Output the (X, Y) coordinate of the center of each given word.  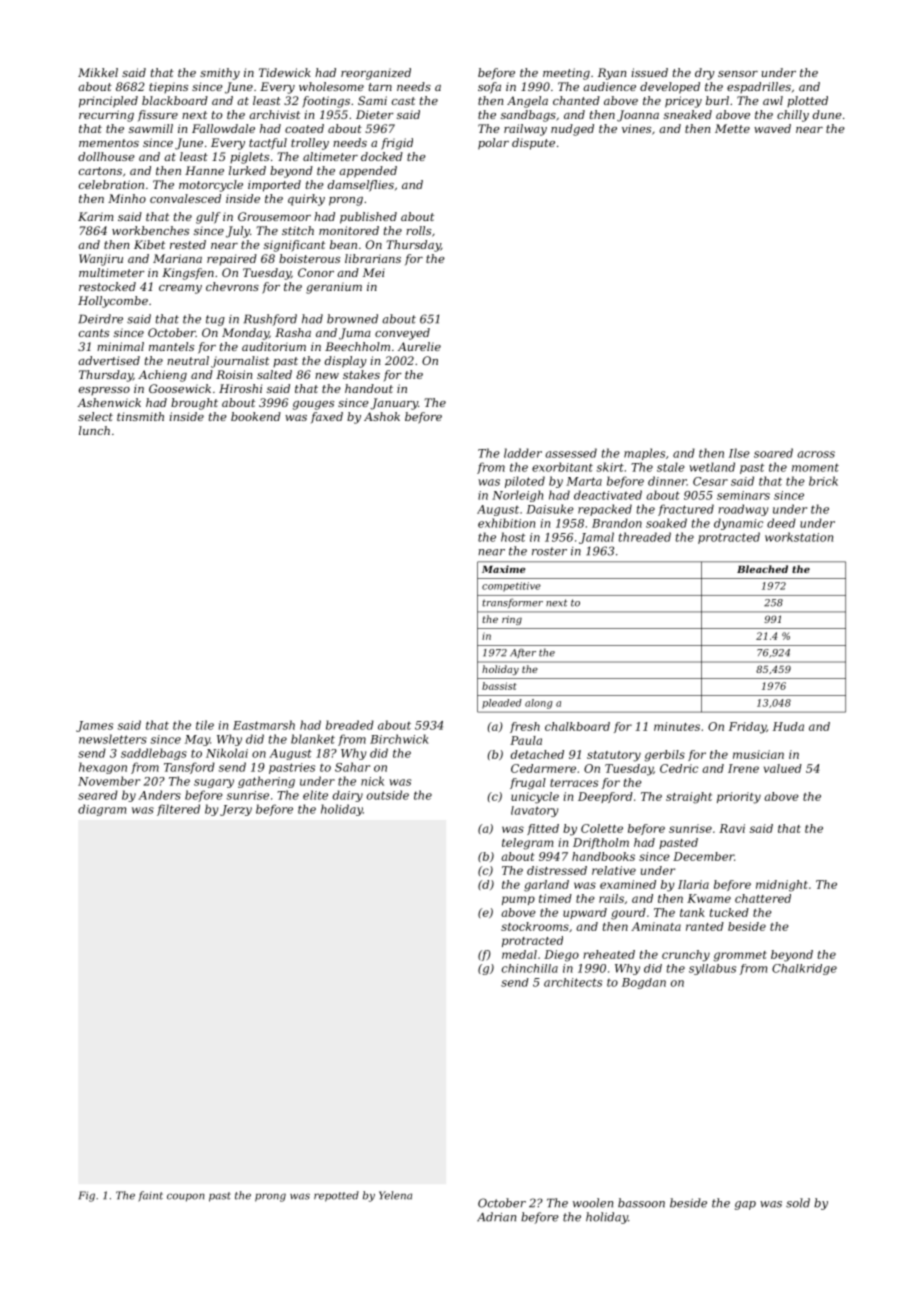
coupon (186, 1197)
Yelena (395, 1195)
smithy (220, 74)
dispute (533, 144)
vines (636, 128)
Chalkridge (804, 969)
